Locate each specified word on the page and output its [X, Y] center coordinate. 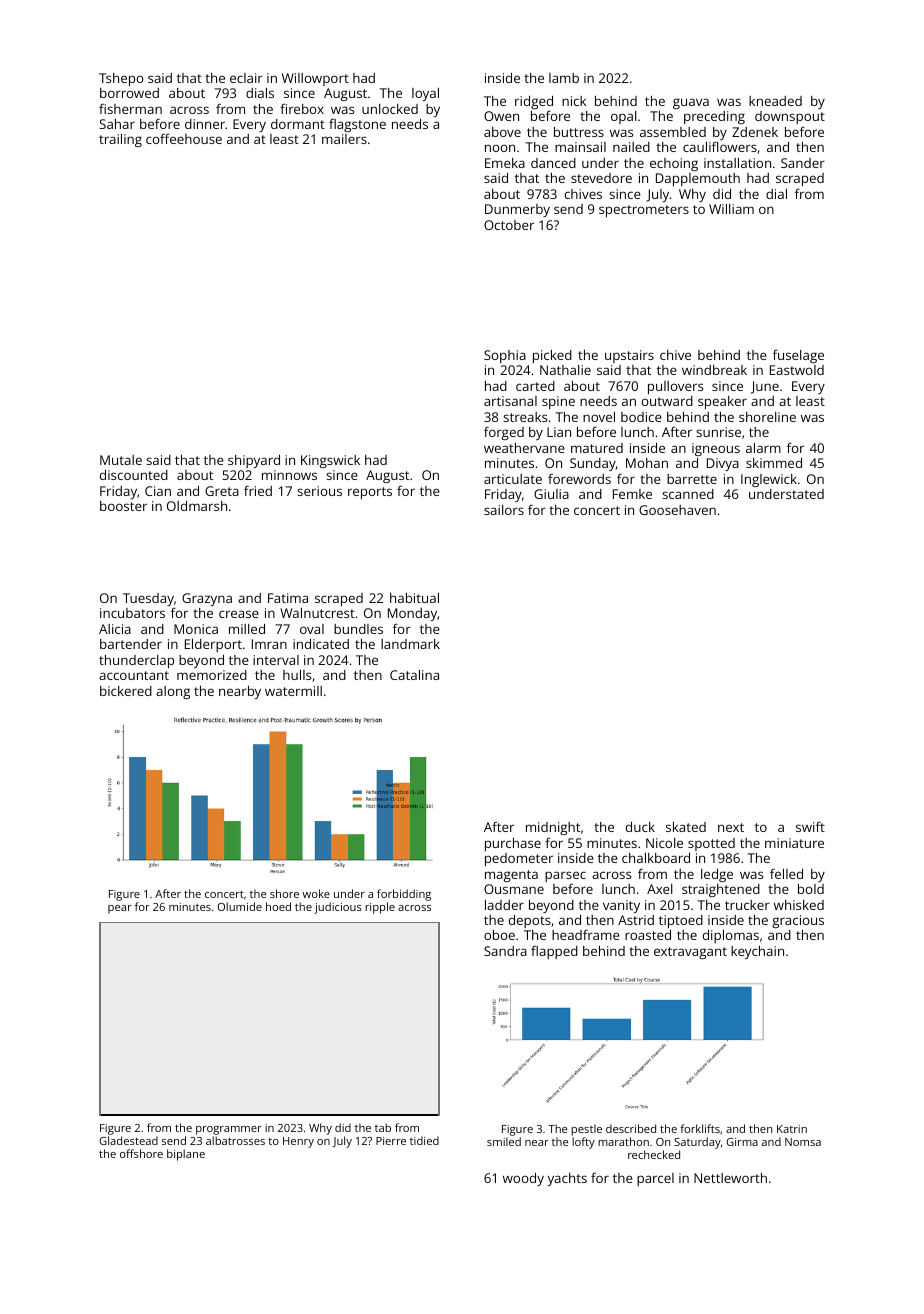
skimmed [774, 463]
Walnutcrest [317, 613]
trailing [120, 140]
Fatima [288, 598]
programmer [229, 1130]
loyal [425, 94]
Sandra [505, 951]
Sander [803, 163]
